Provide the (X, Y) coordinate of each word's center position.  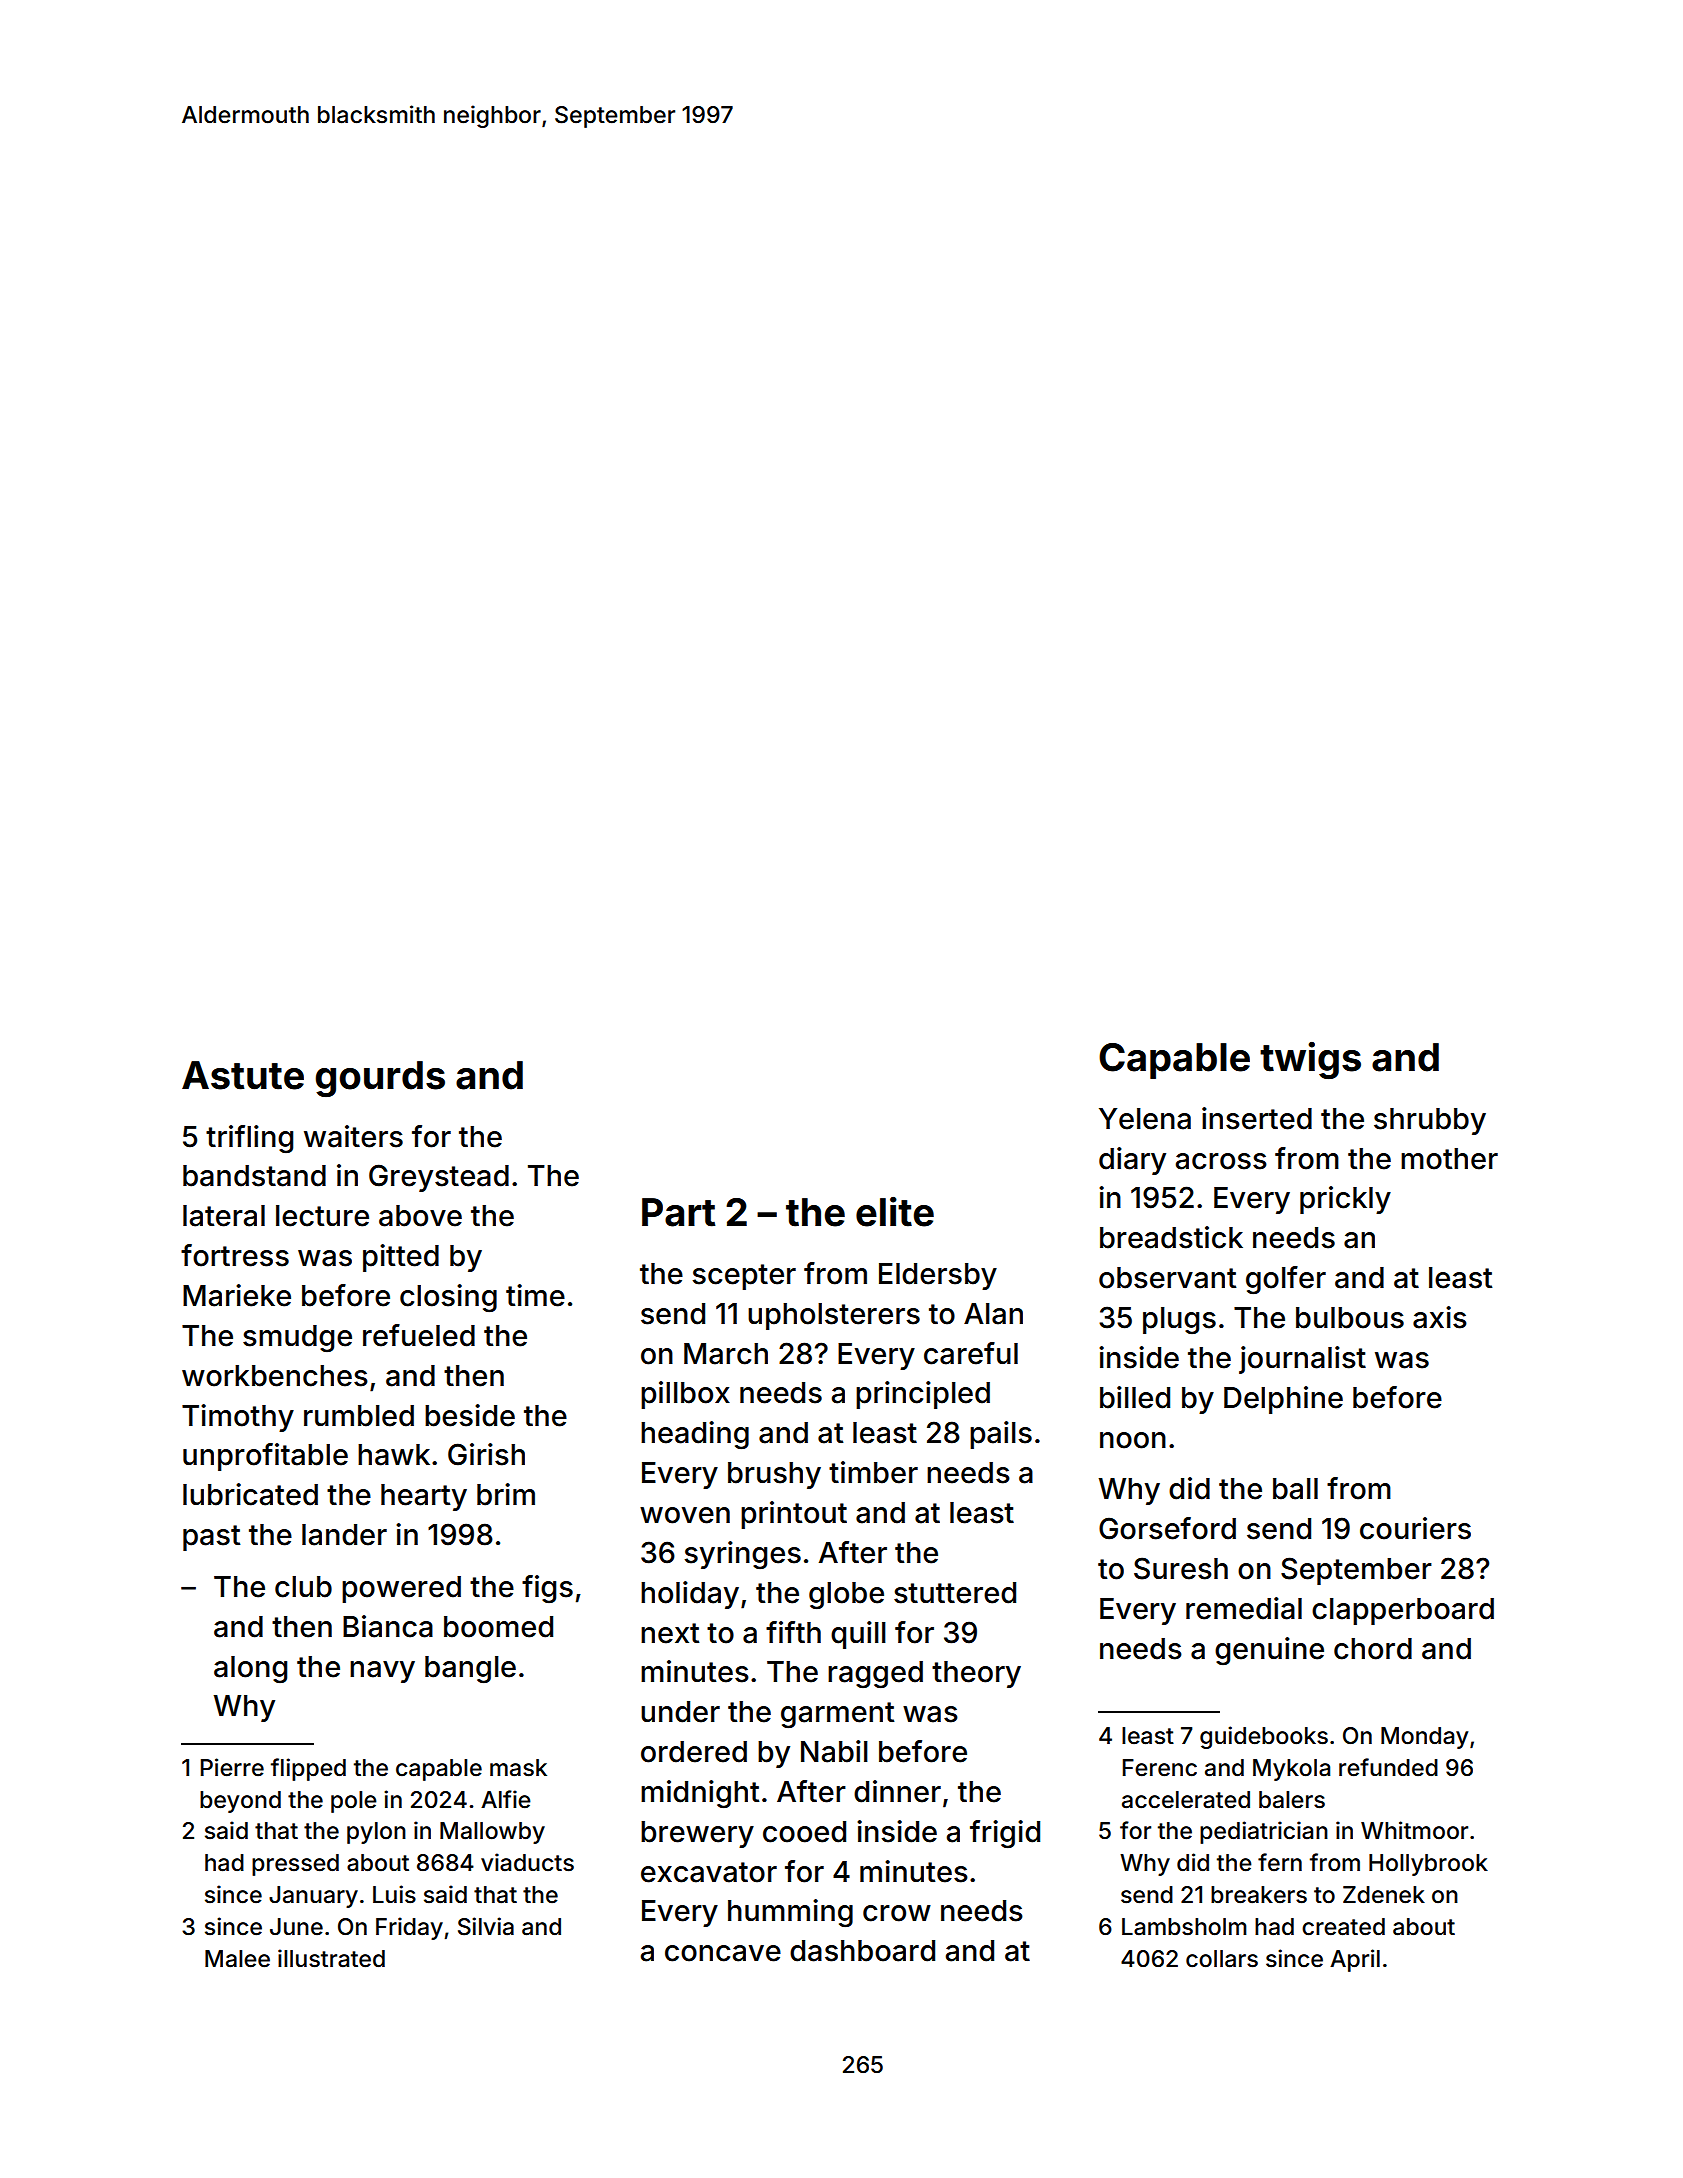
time (535, 1295)
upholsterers (834, 1316)
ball (1295, 1489)
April (1355, 1960)
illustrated (331, 1958)
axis (1440, 1317)
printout (794, 1515)
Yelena (1145, 1119)
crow (897, 1913)
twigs (1310, 1060)
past (211, 1538)
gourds (380, 1079)
